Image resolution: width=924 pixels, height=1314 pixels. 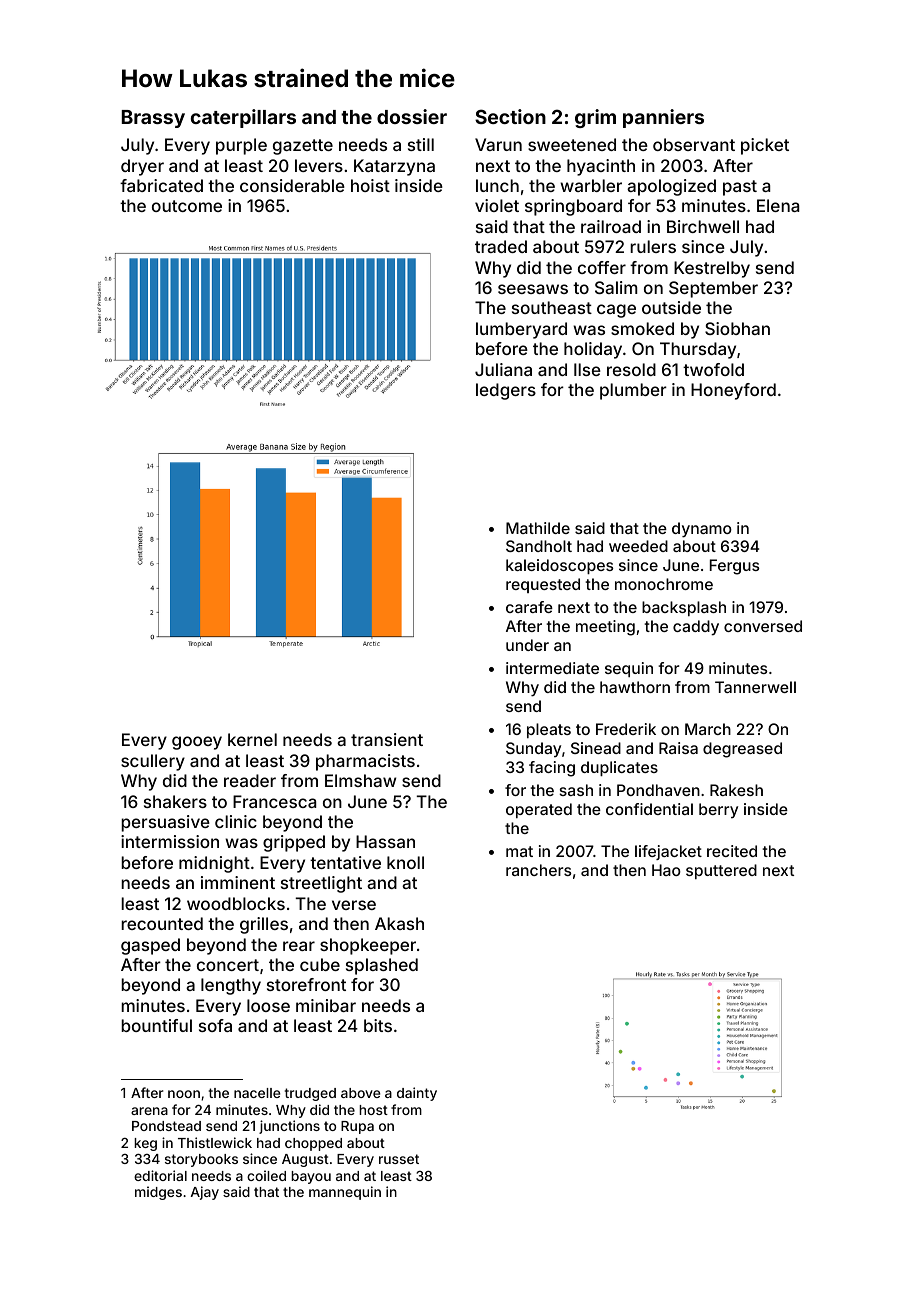 I want to click on mannequin, so click(x=345, y=1193).
